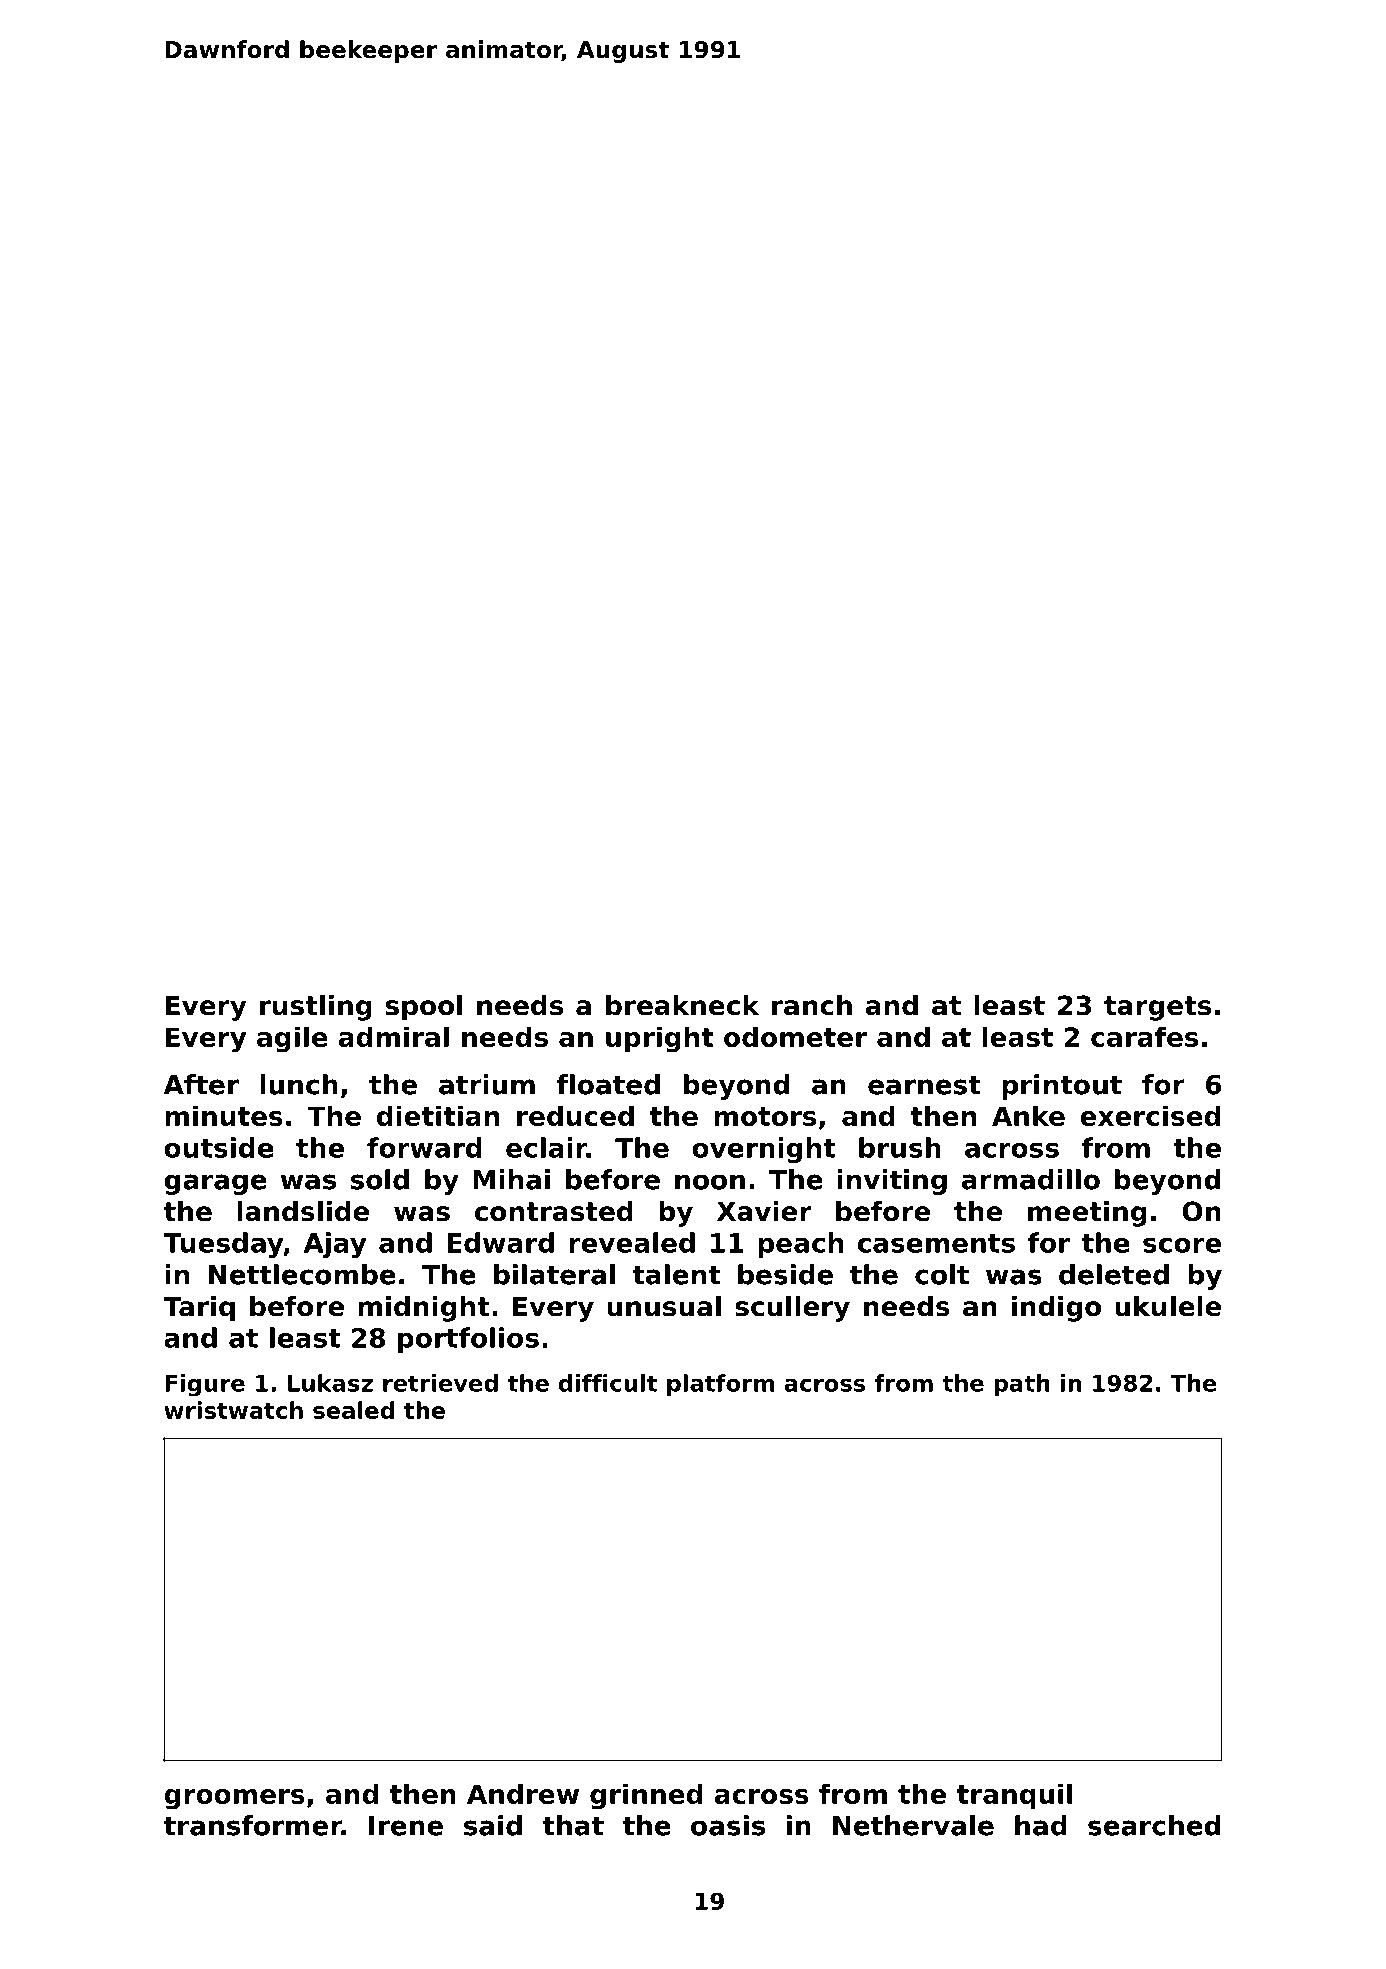  Describe the element at coordinates (523, 1793) in the document. I see `Andrew` at that location.
